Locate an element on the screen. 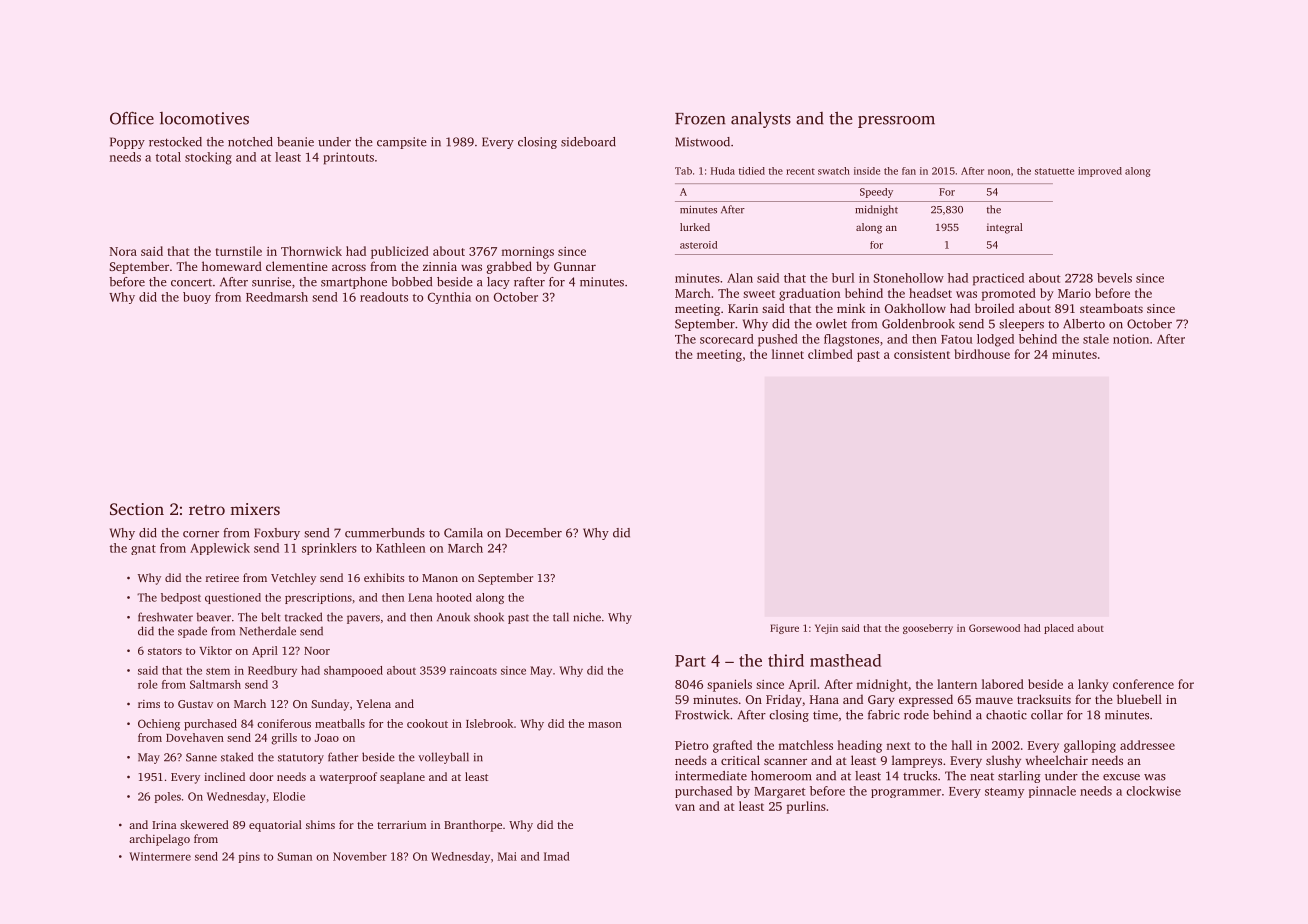 This screenshot has width=1308, height=924. pins is located at coordinates (249, 857).
